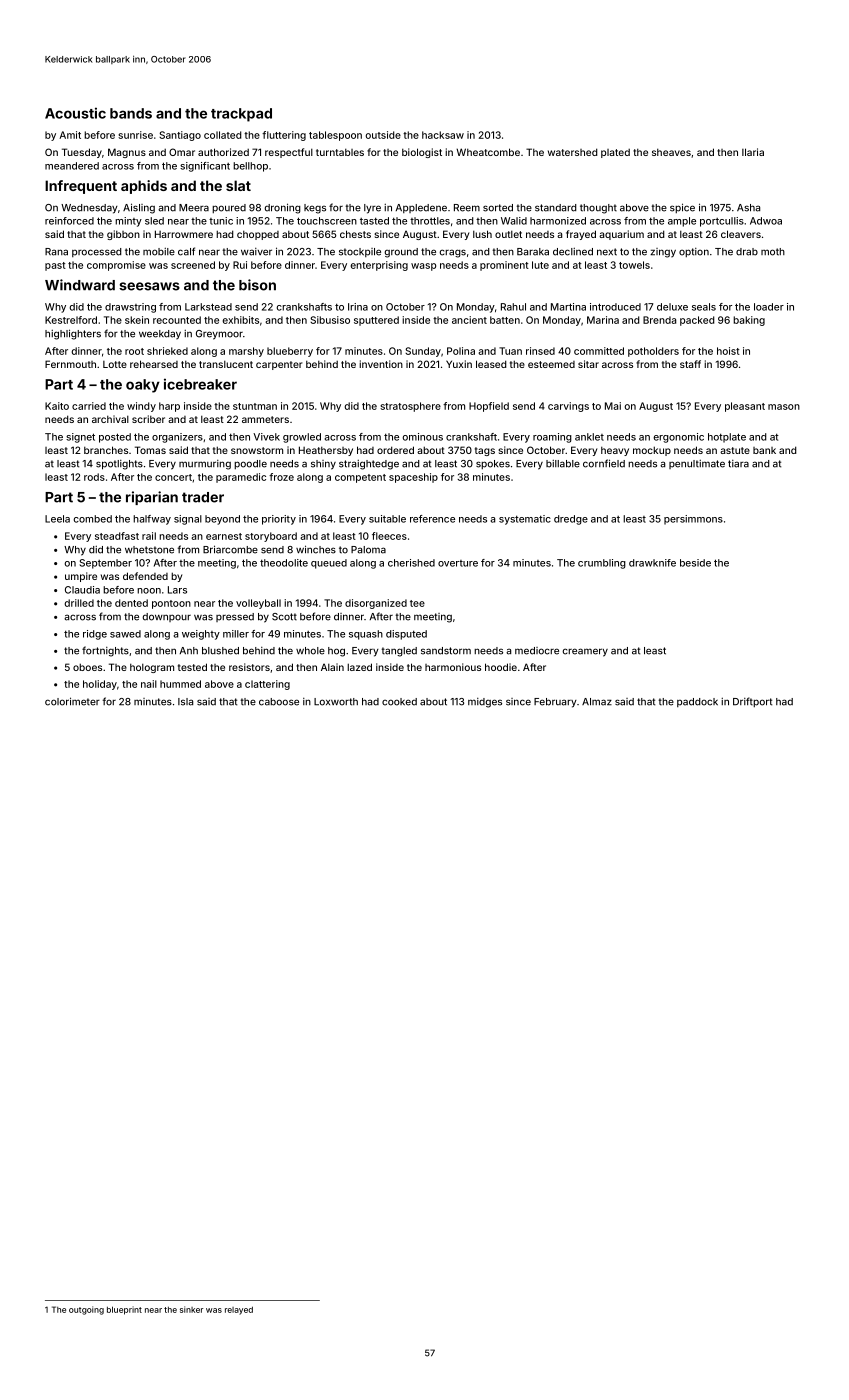 The width and height of the page is (849, 1400). I want to click on Fernmouth, so click(70, 364).
